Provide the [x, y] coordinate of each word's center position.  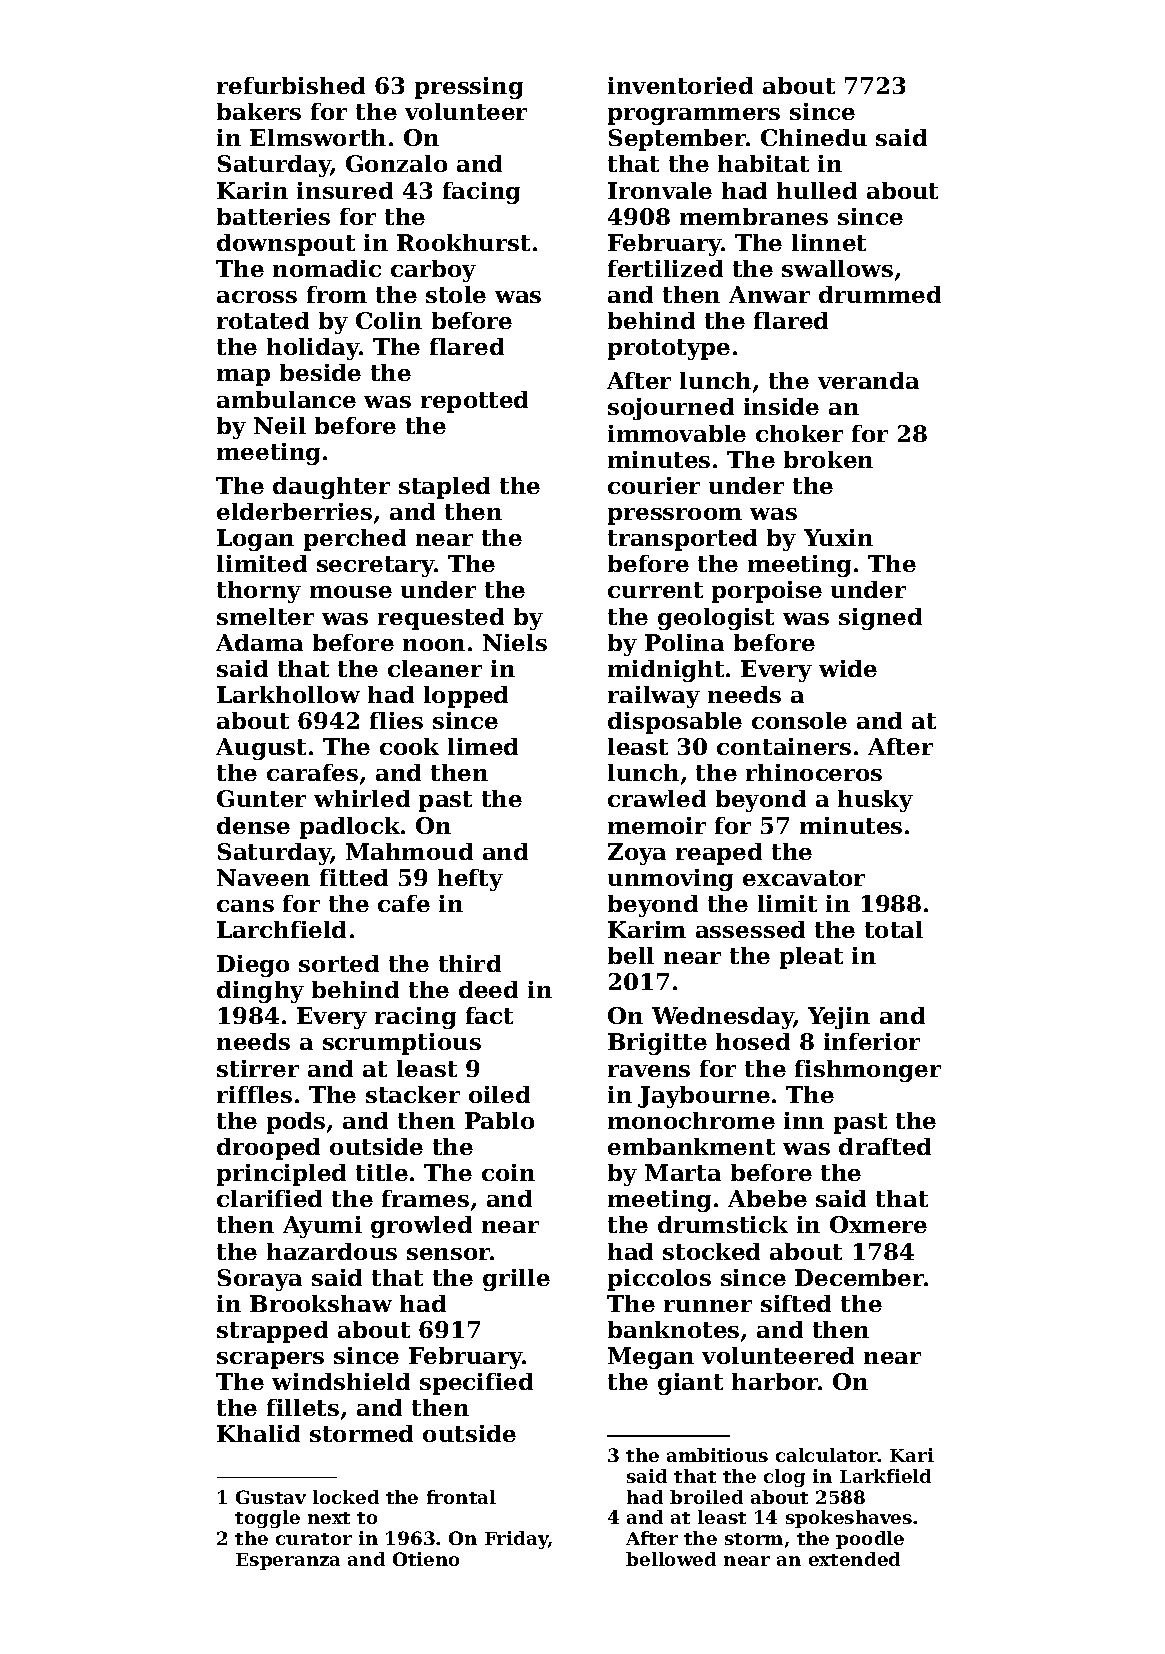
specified [476, 1384]
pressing [469, 88]
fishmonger [868, 1071]
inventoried [680, 85]
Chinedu [814, 137]
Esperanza [288, 1561]
